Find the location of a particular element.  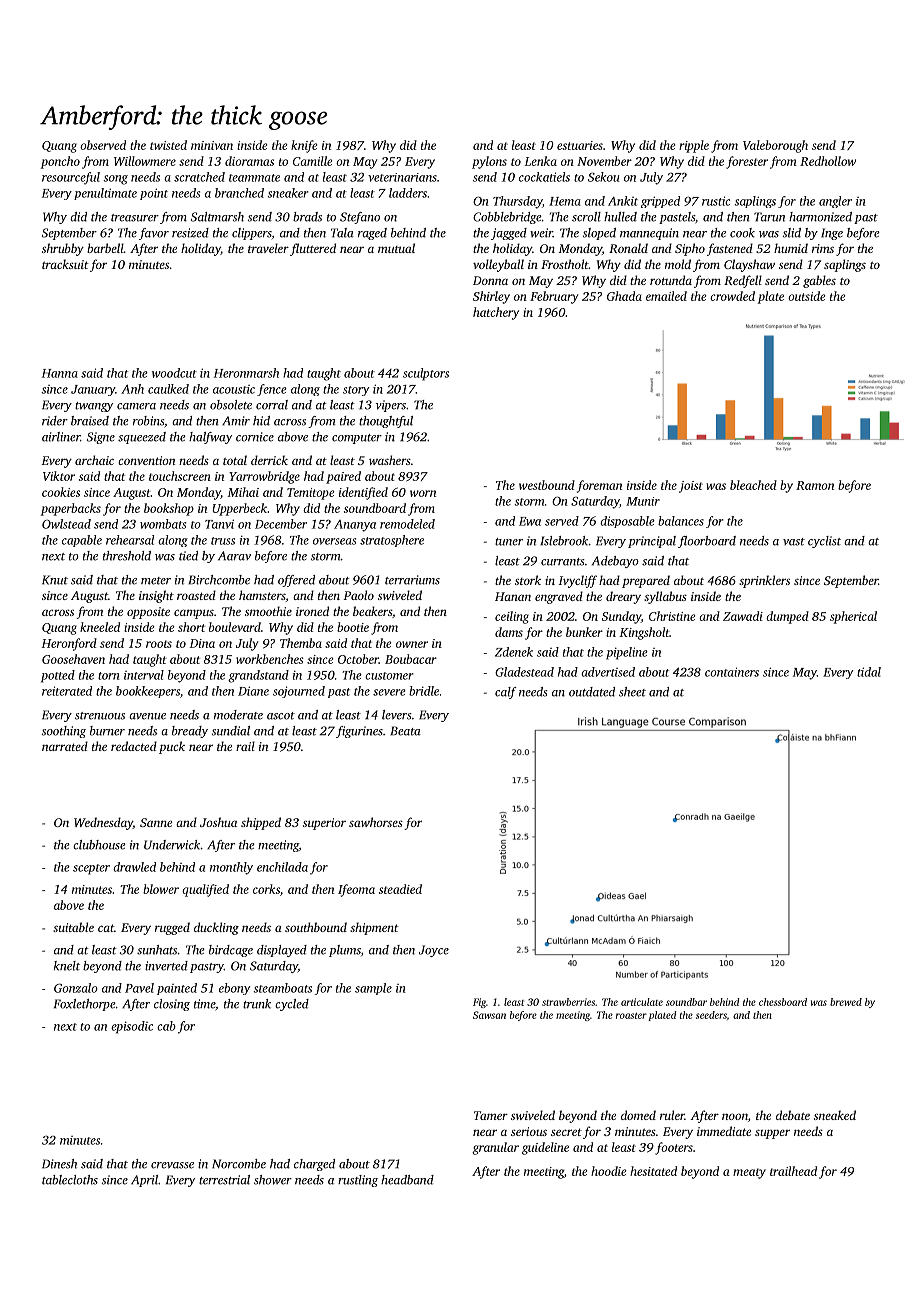

opposite is located at coordinates (148, 613).
